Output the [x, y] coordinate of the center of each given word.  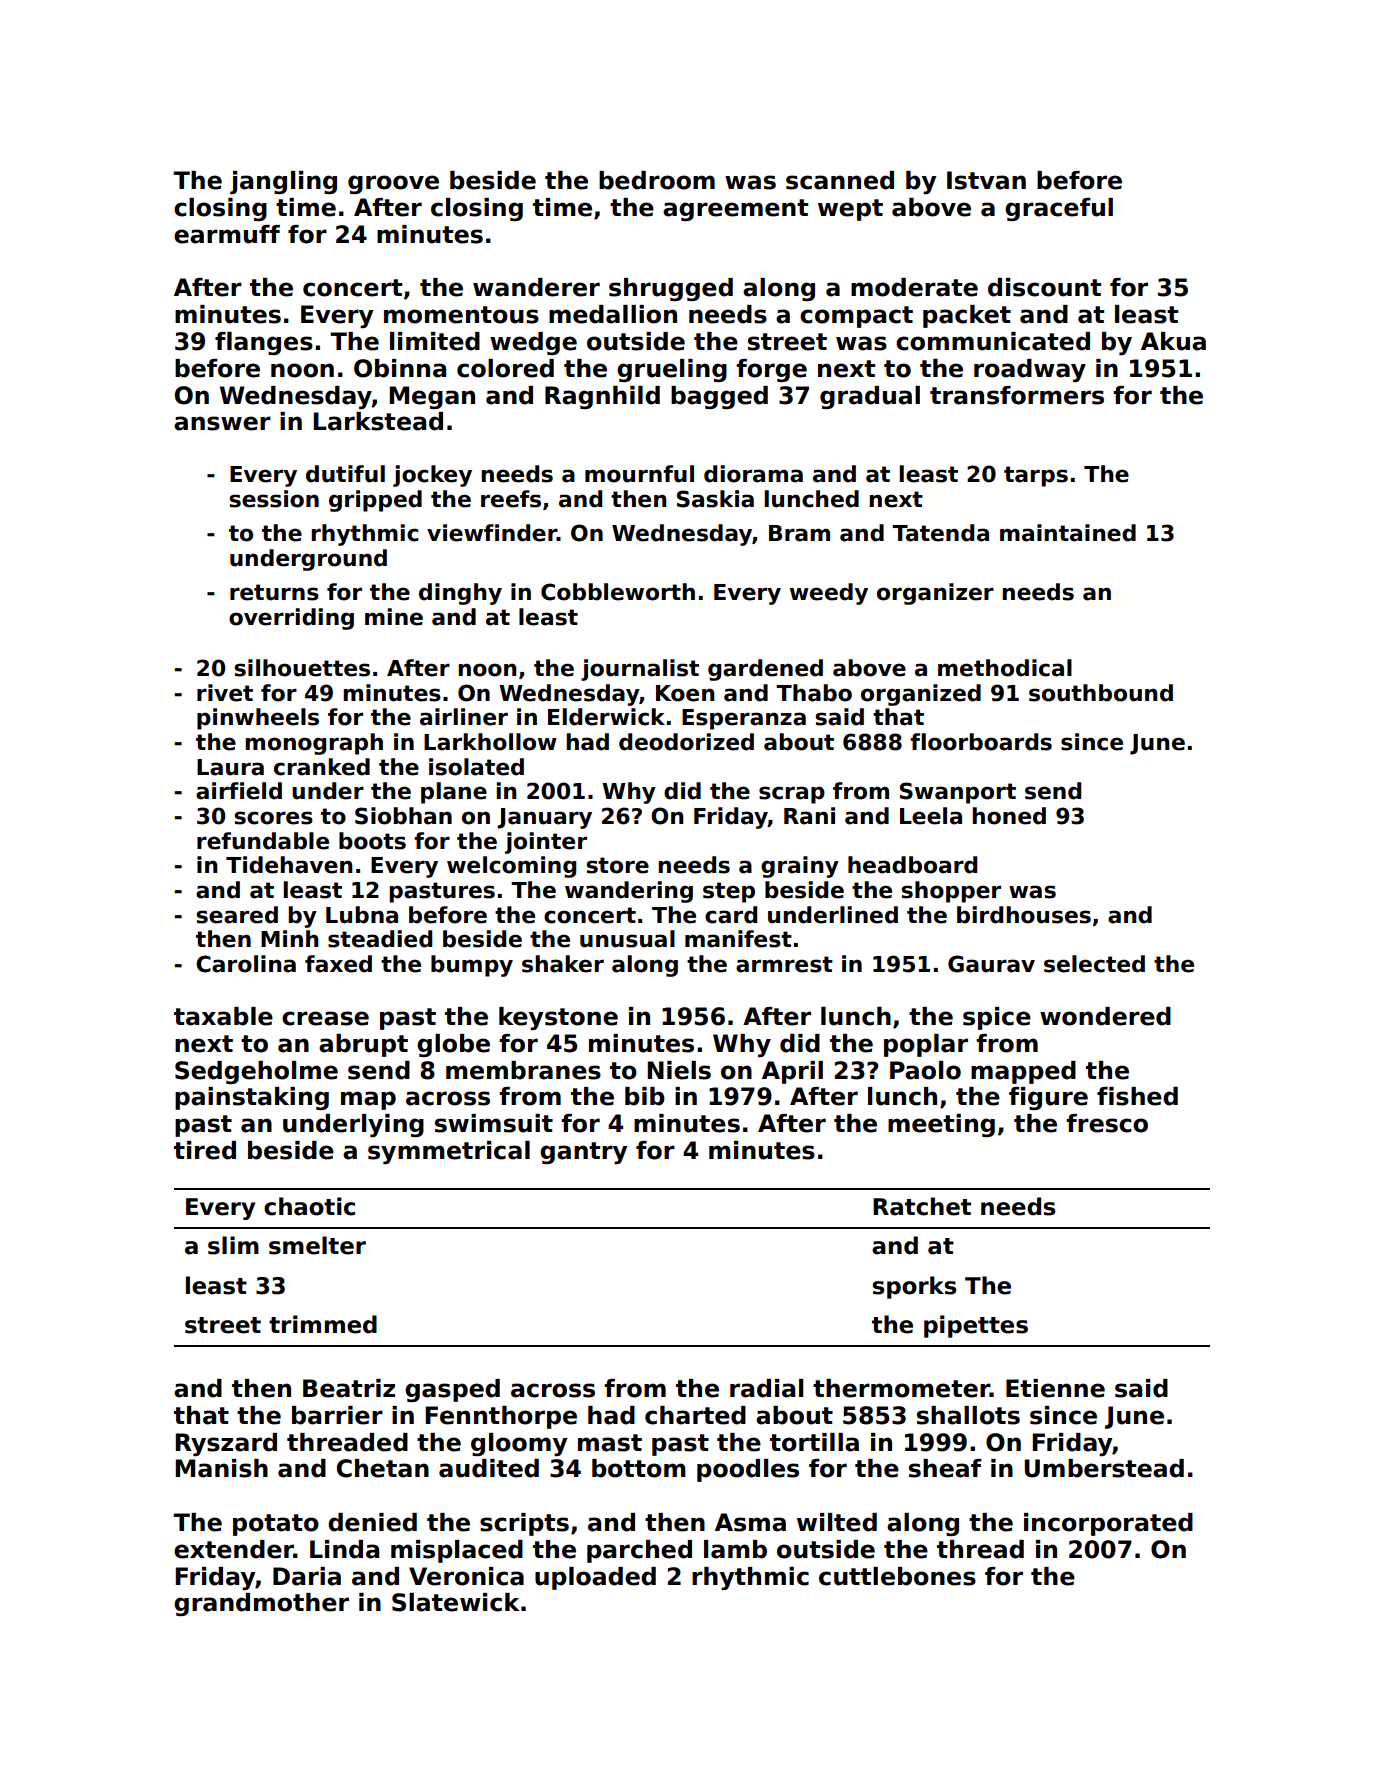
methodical [1005, 668]
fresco [1107, 1123]
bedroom [657, 180]
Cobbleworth [618, 592]
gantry [584, 1153]
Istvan [986, 180]
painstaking [252, 1098]
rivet [225, 693]
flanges [264, 343]
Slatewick [455, 1602]
